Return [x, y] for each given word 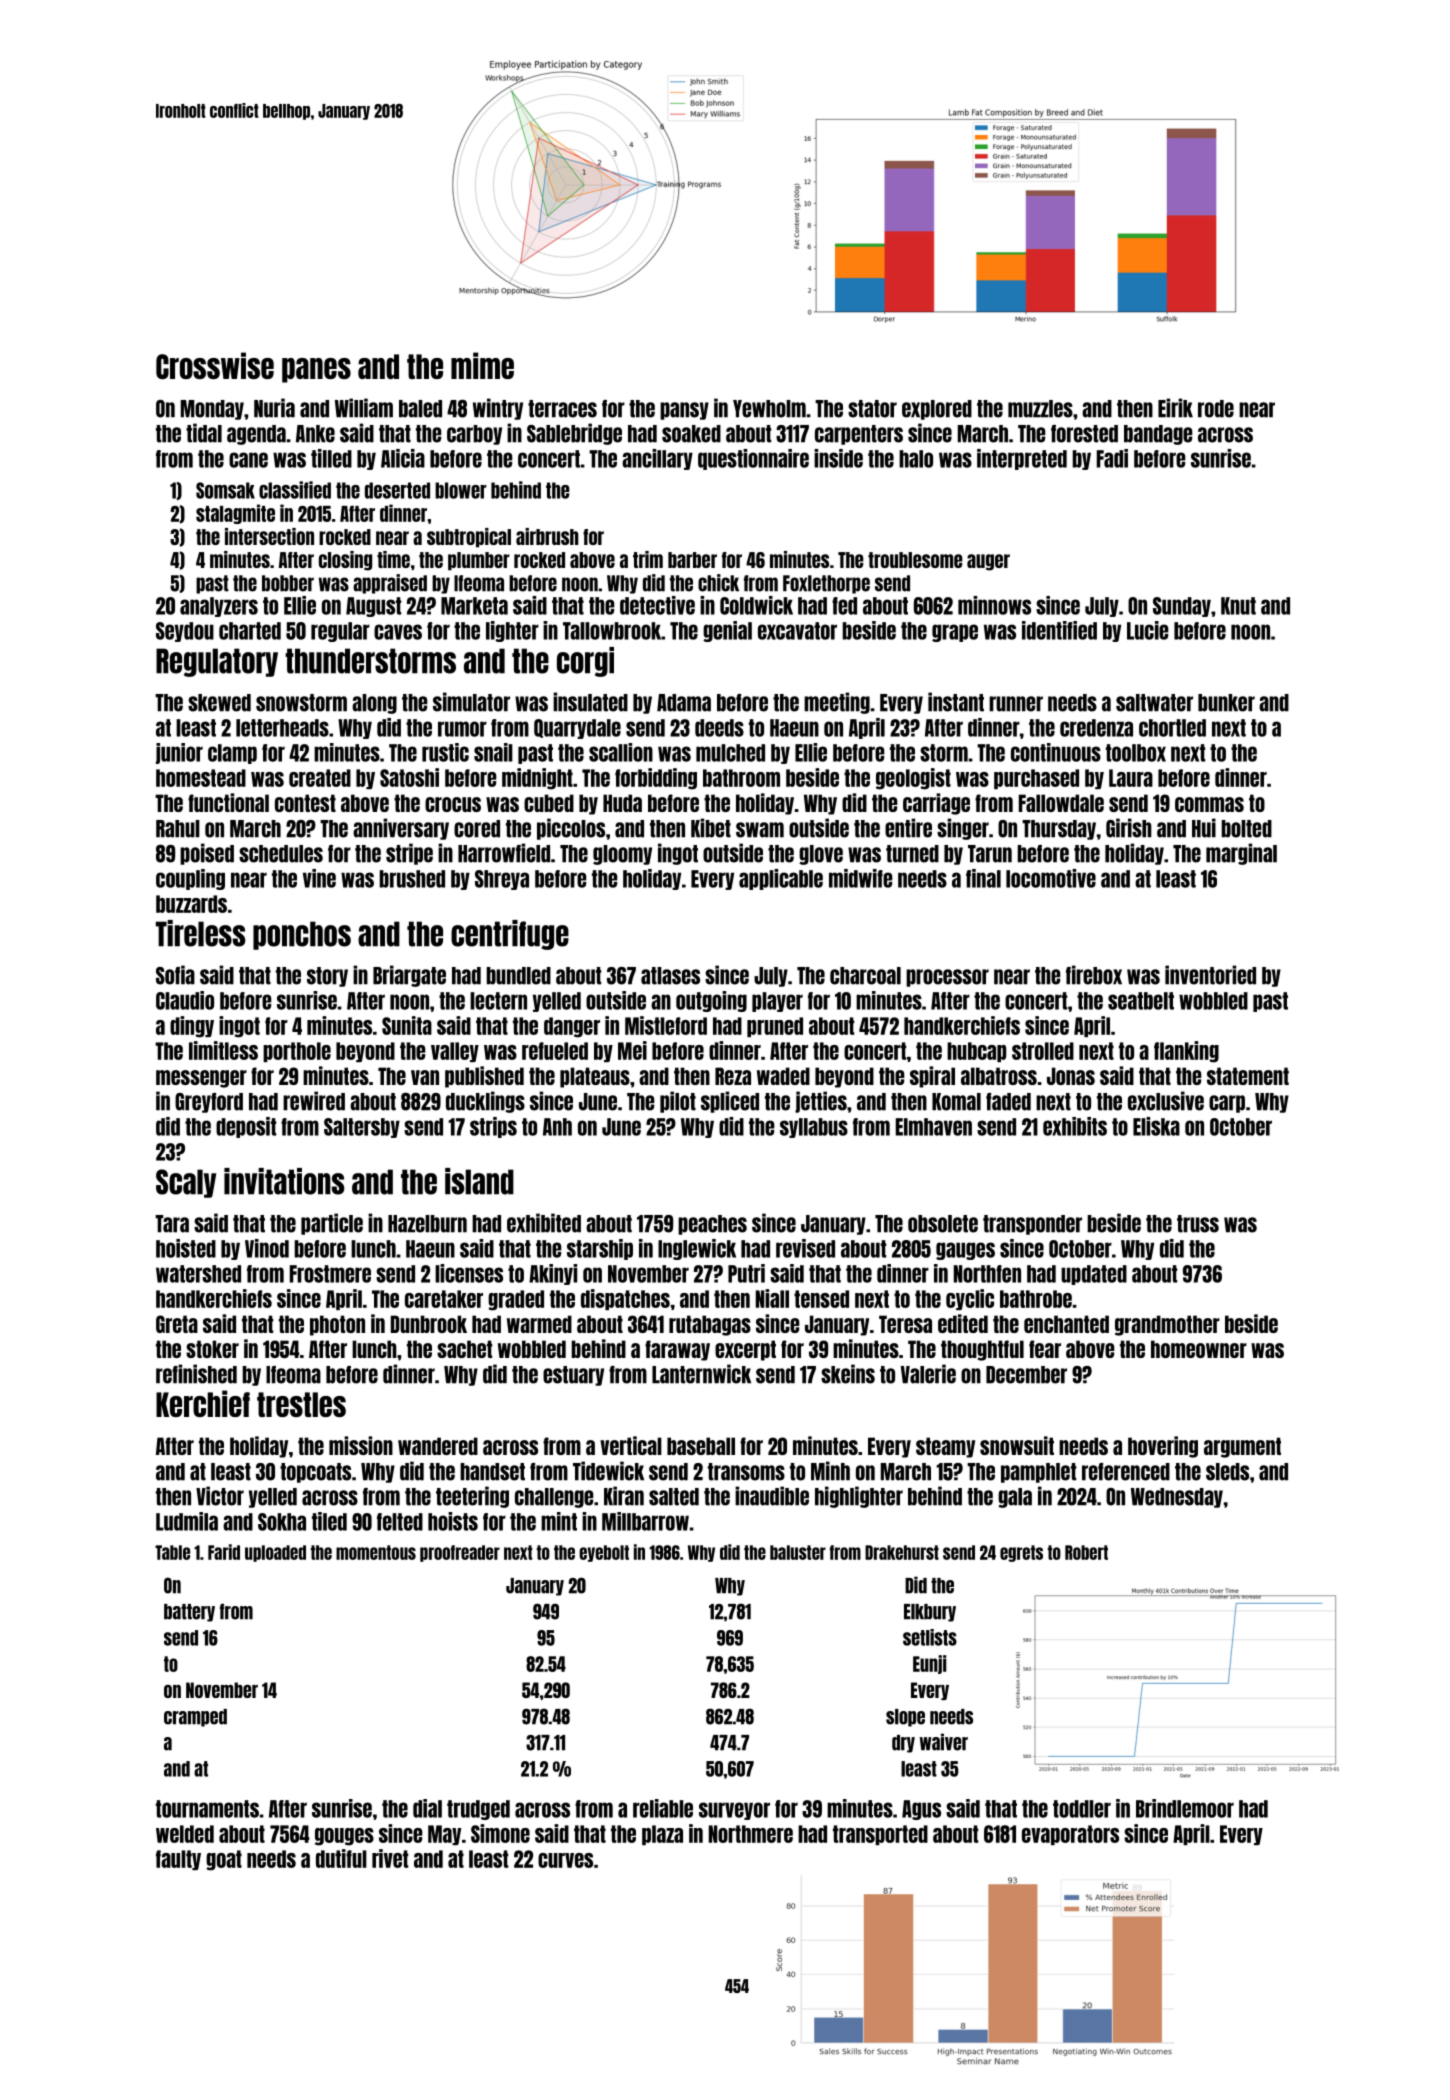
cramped [195, 1718]
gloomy [622, 855]
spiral [932, 1077]
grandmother [1167, 1325]
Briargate [409, 976]
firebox [1094, 975]
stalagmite [235, 514]
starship [600, 1249]
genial [727, 631]
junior [179, 753]
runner [1016, 704]
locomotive [1051, 878]
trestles [301, 1404]
